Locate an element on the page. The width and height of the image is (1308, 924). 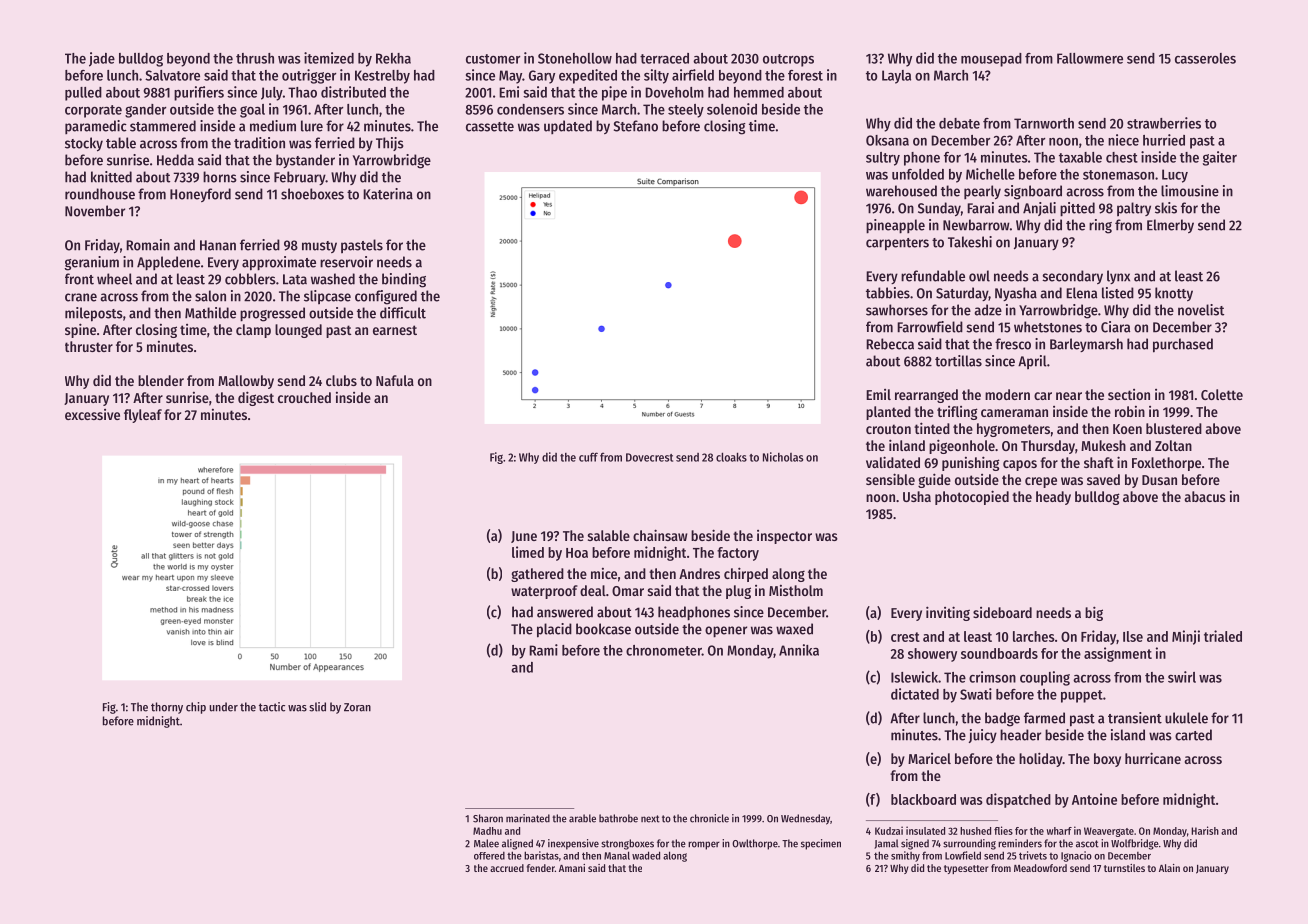
Fallowmere is located at coordinates (1090, 58).
